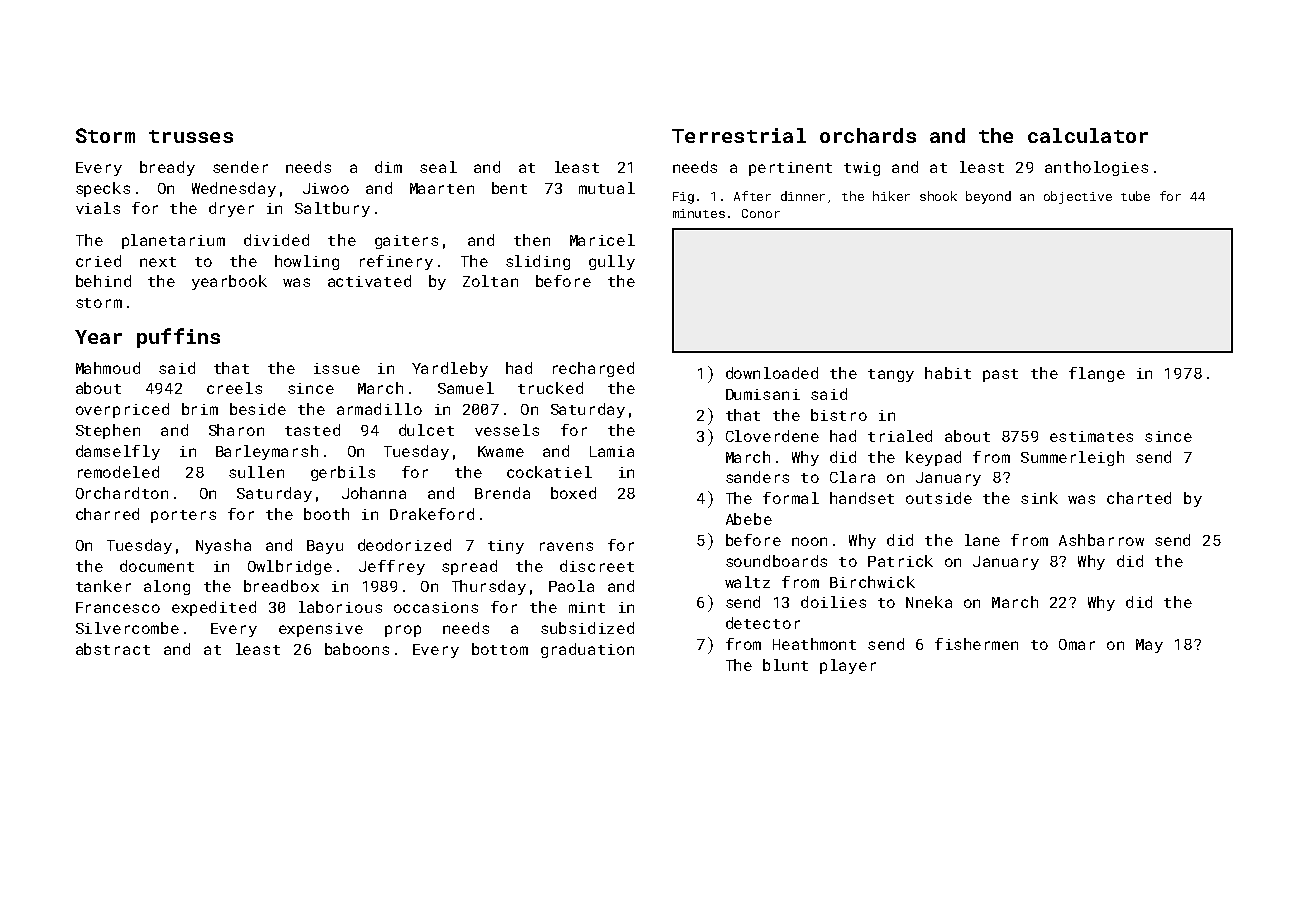 The height and width of the document is (924, 1308). I want to click on breadbox, so click(281, 586).
